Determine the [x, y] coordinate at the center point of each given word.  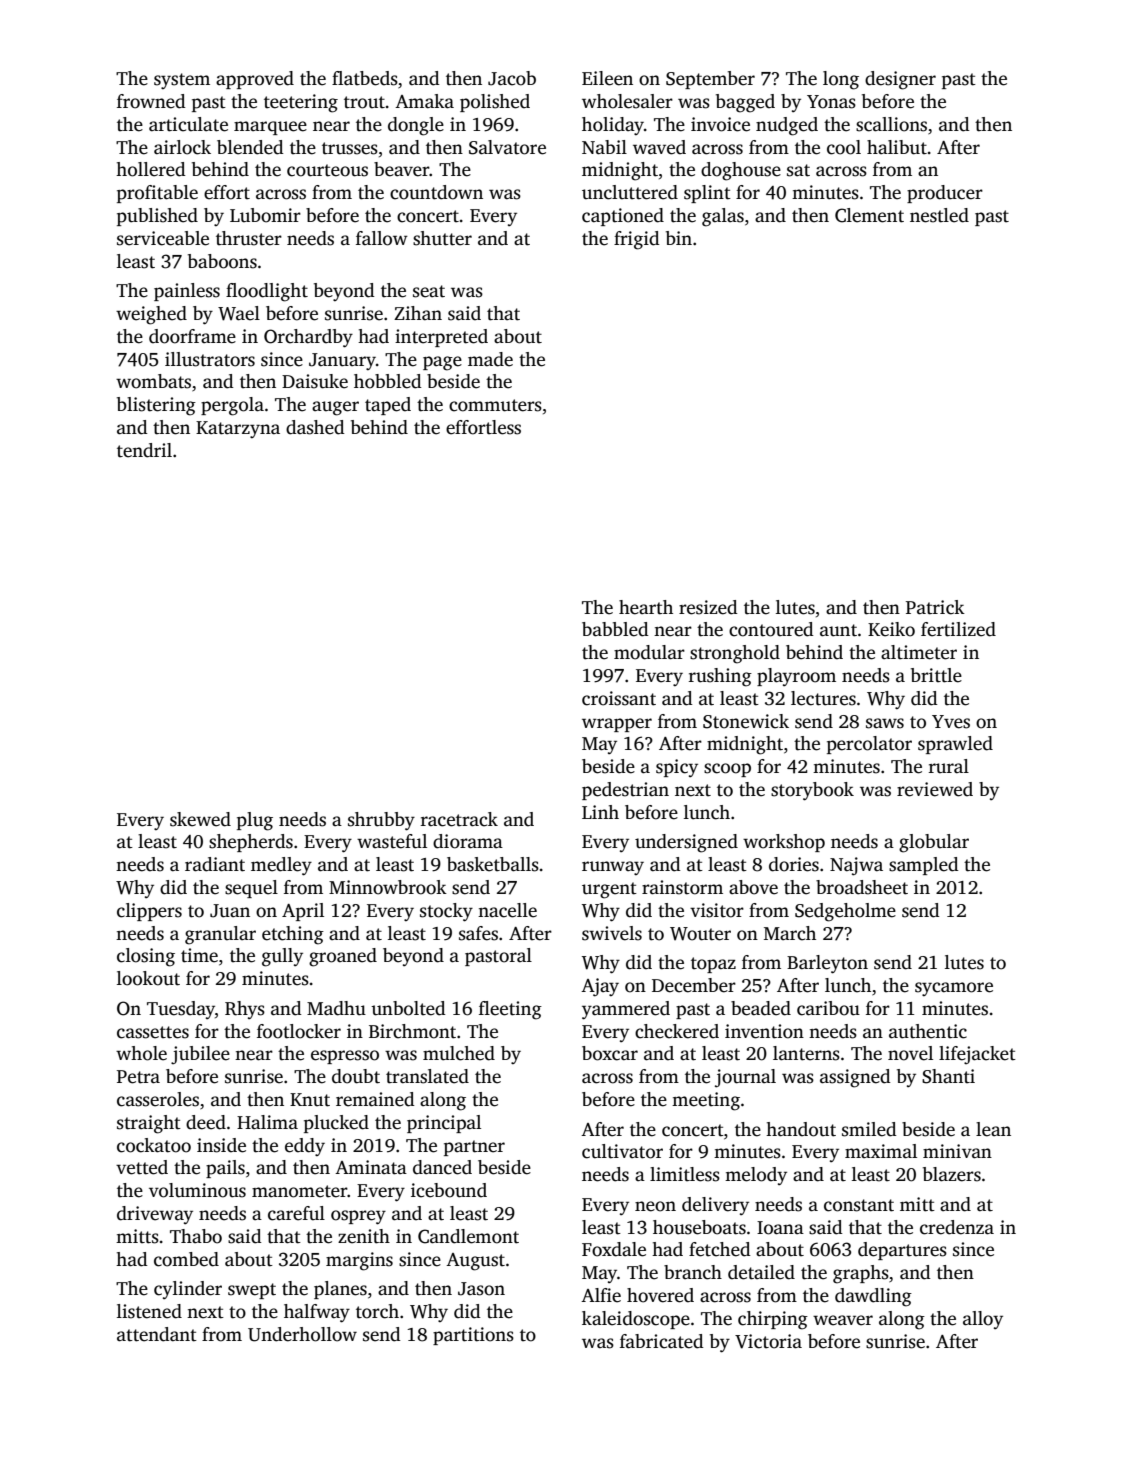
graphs [861, 1274]
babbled [615, 629]
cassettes [153, 1032]
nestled [939, 215]
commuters [495, 405]
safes [478, 933]
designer [900, 80]
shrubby [381, 821]
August [475, 1262]
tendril [144, 450]
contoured [771, 629]
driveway [155, 1215]
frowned [151, 101]
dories [794, 864]
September [710, 80]
